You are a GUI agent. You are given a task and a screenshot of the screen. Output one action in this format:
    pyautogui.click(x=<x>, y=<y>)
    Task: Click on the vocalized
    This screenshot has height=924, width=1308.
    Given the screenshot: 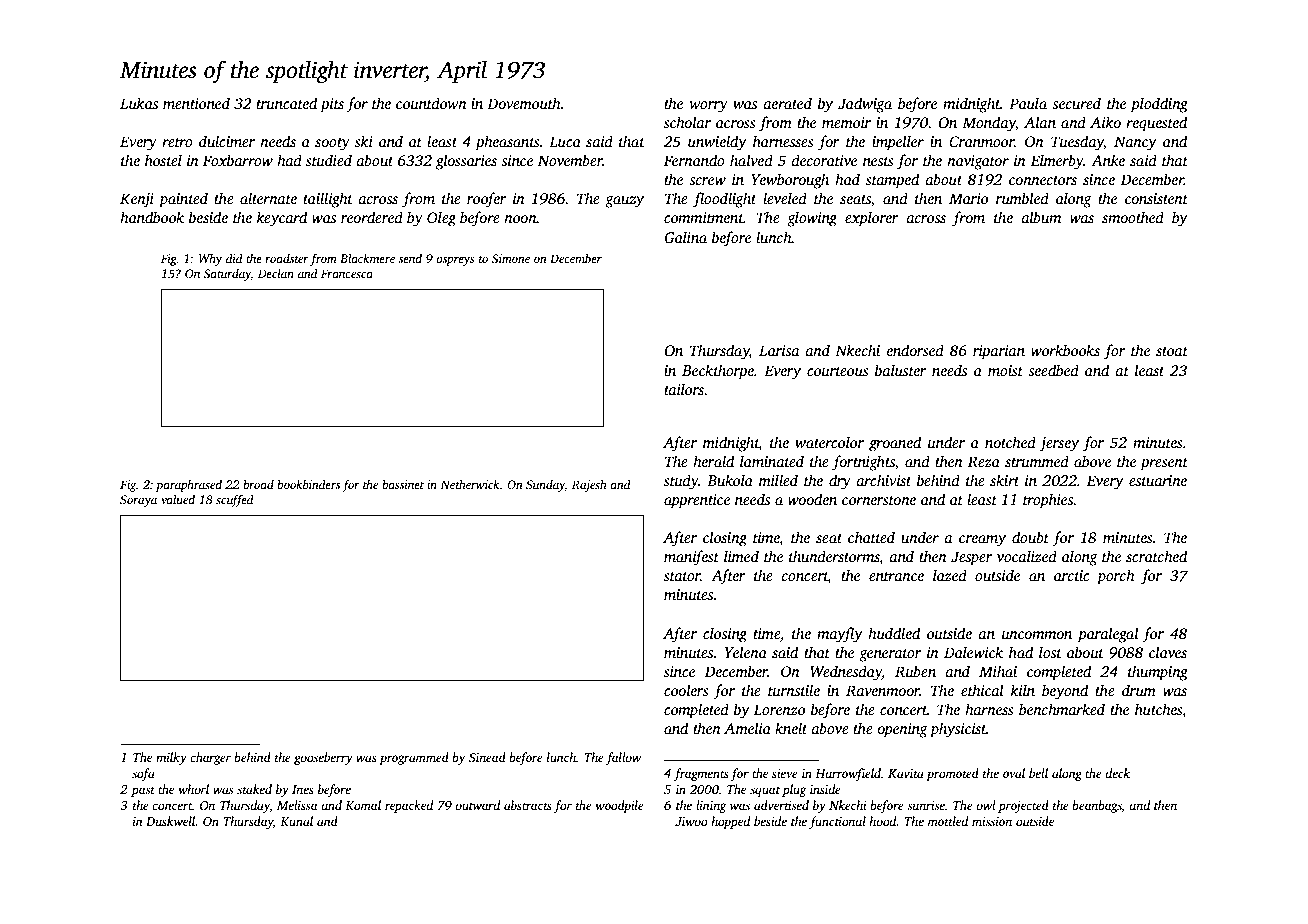 What is the action you would take?
    pyautogui.click(x=1027, y=556)
